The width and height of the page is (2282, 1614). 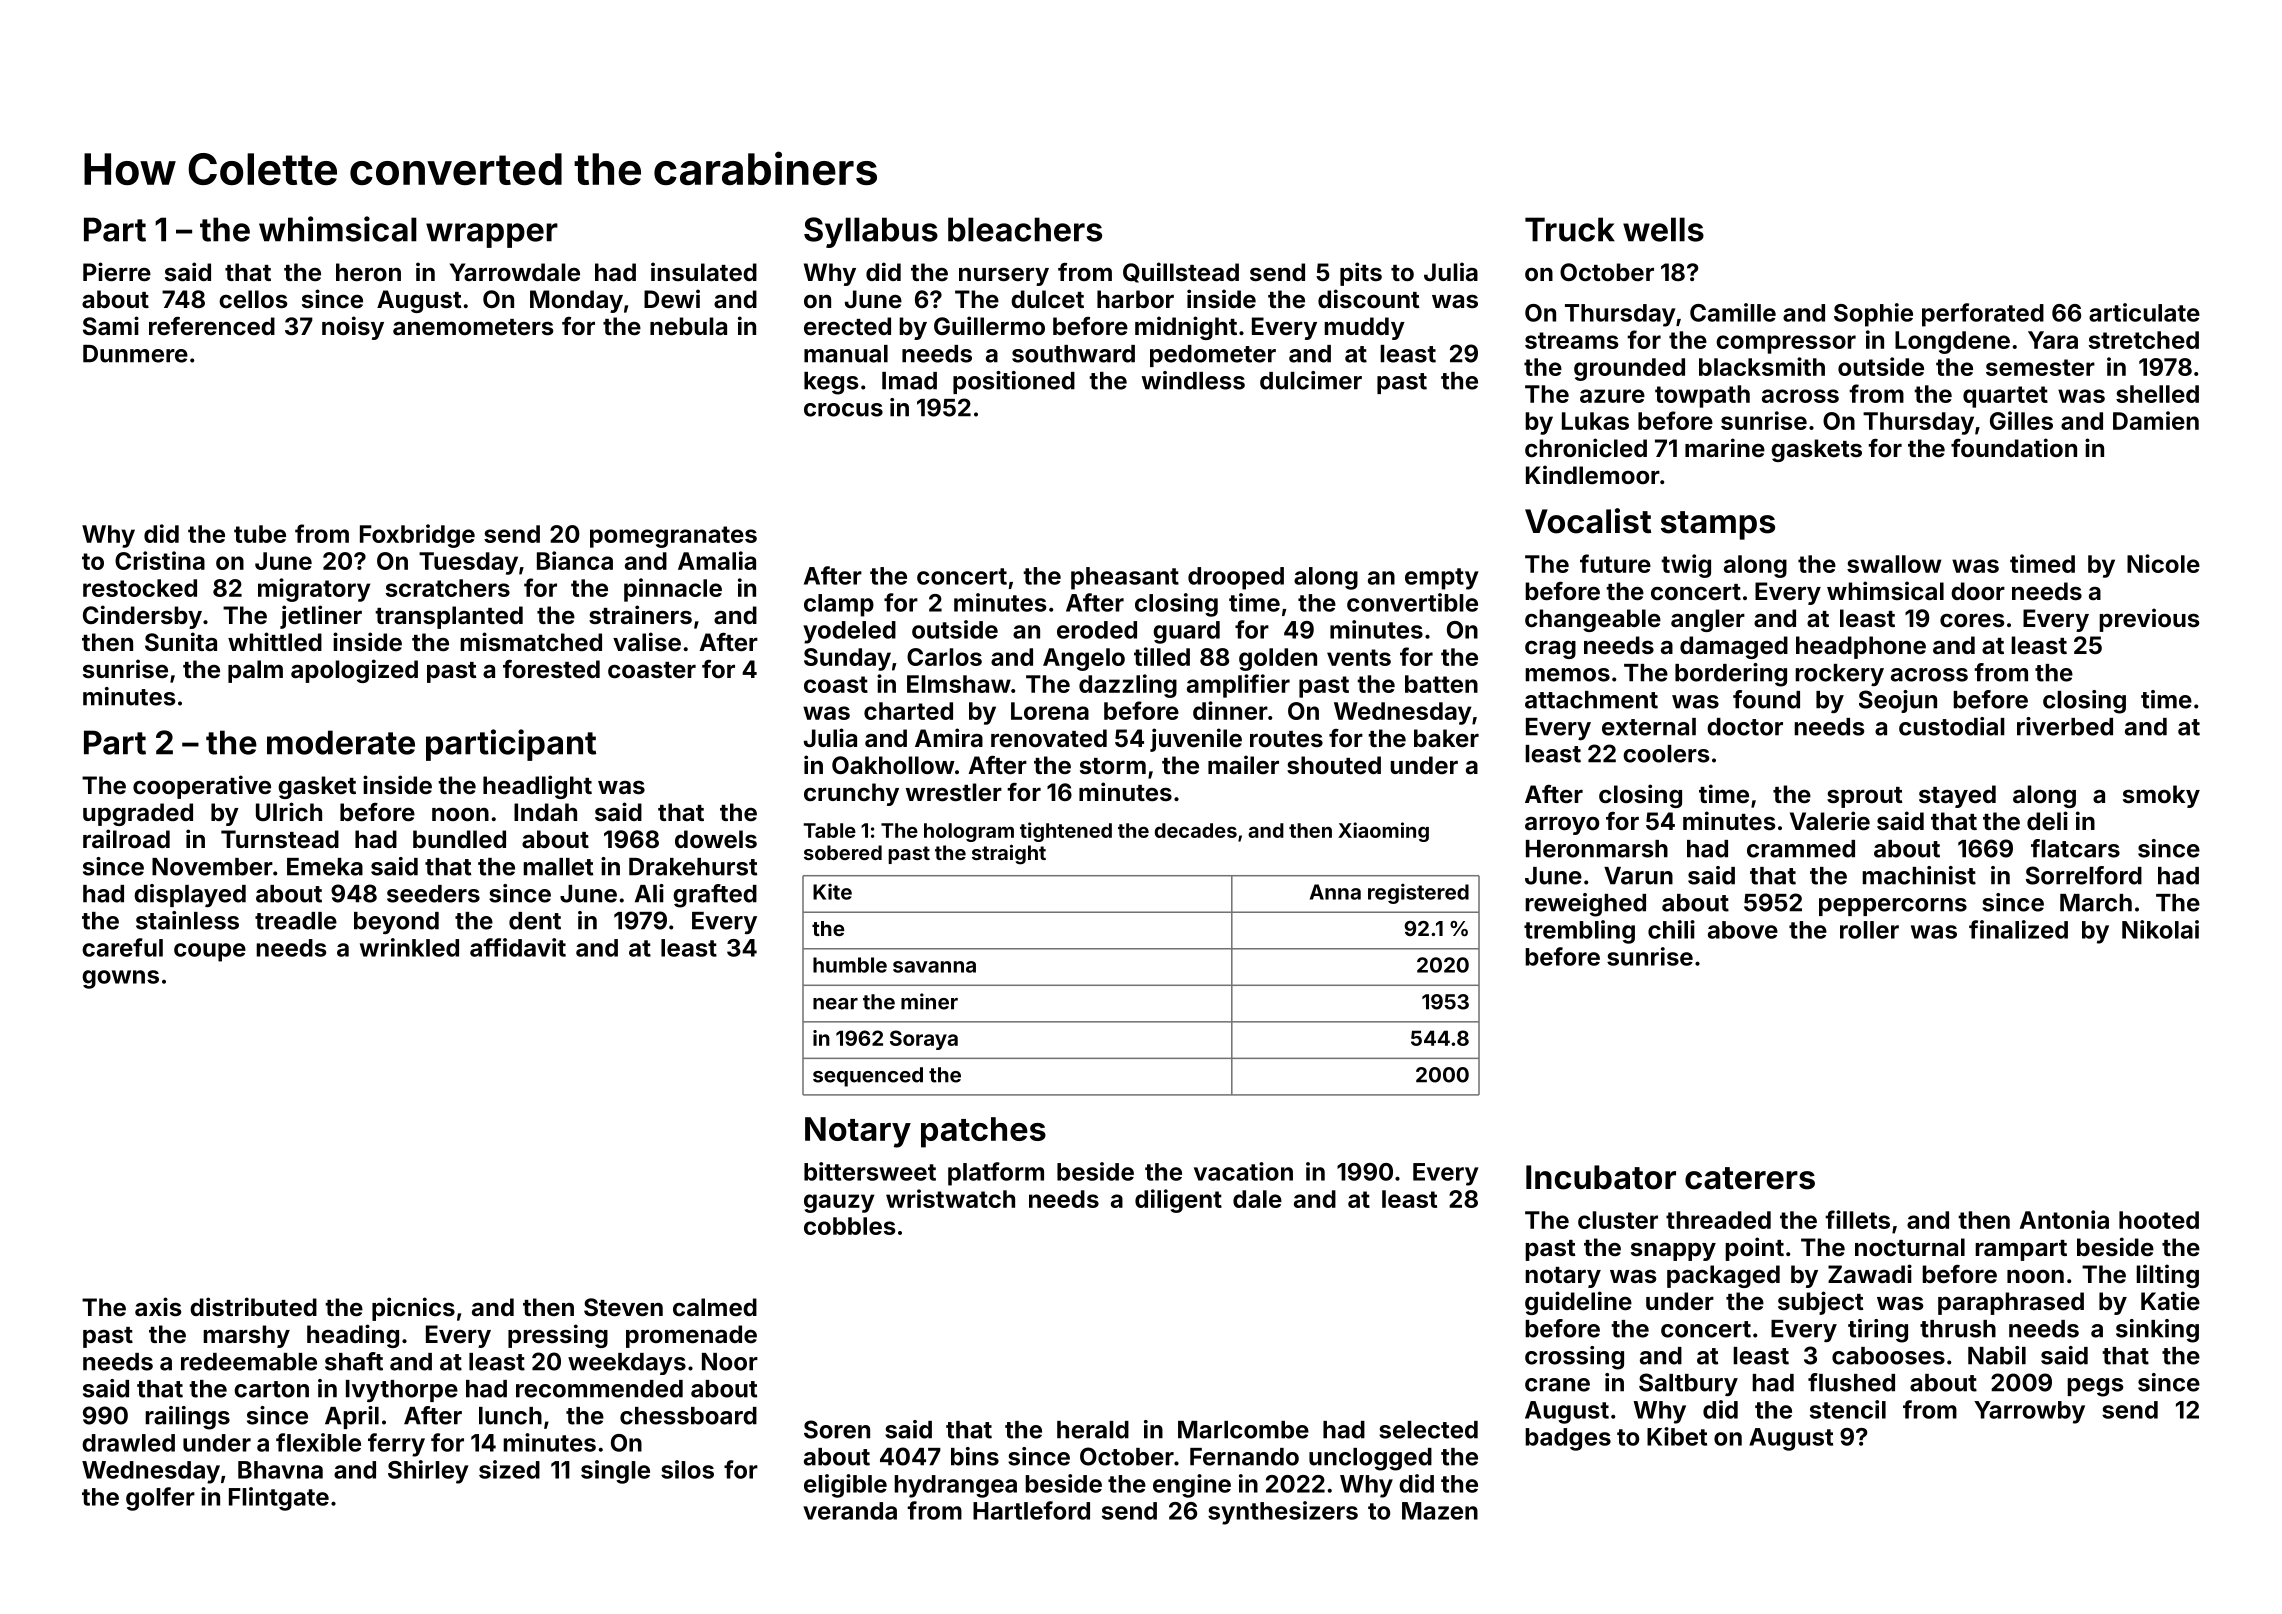 I want to click on axis, so click(x=158, y=1306).
